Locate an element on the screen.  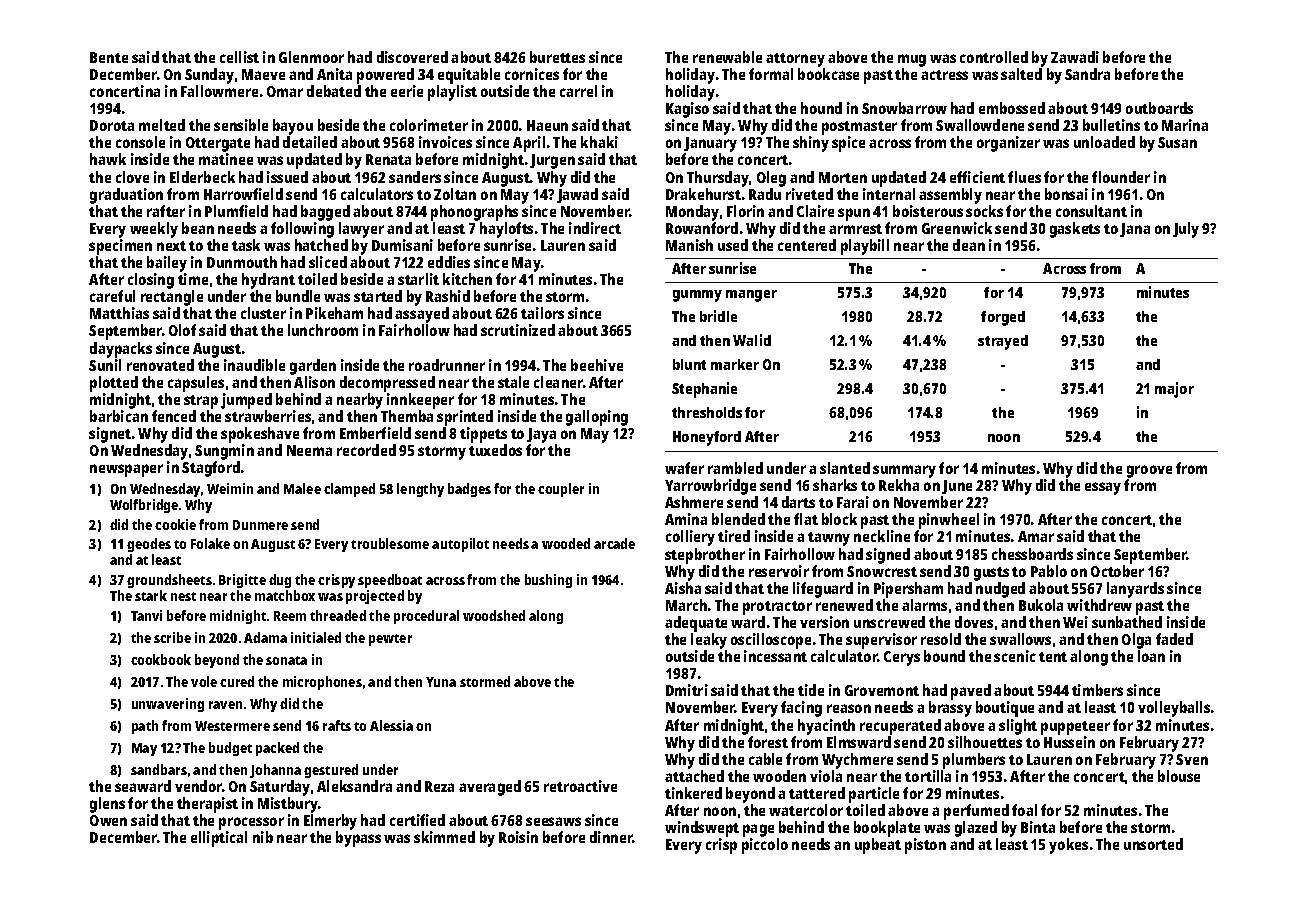
tinkered is located at coordinates (693, 793).
